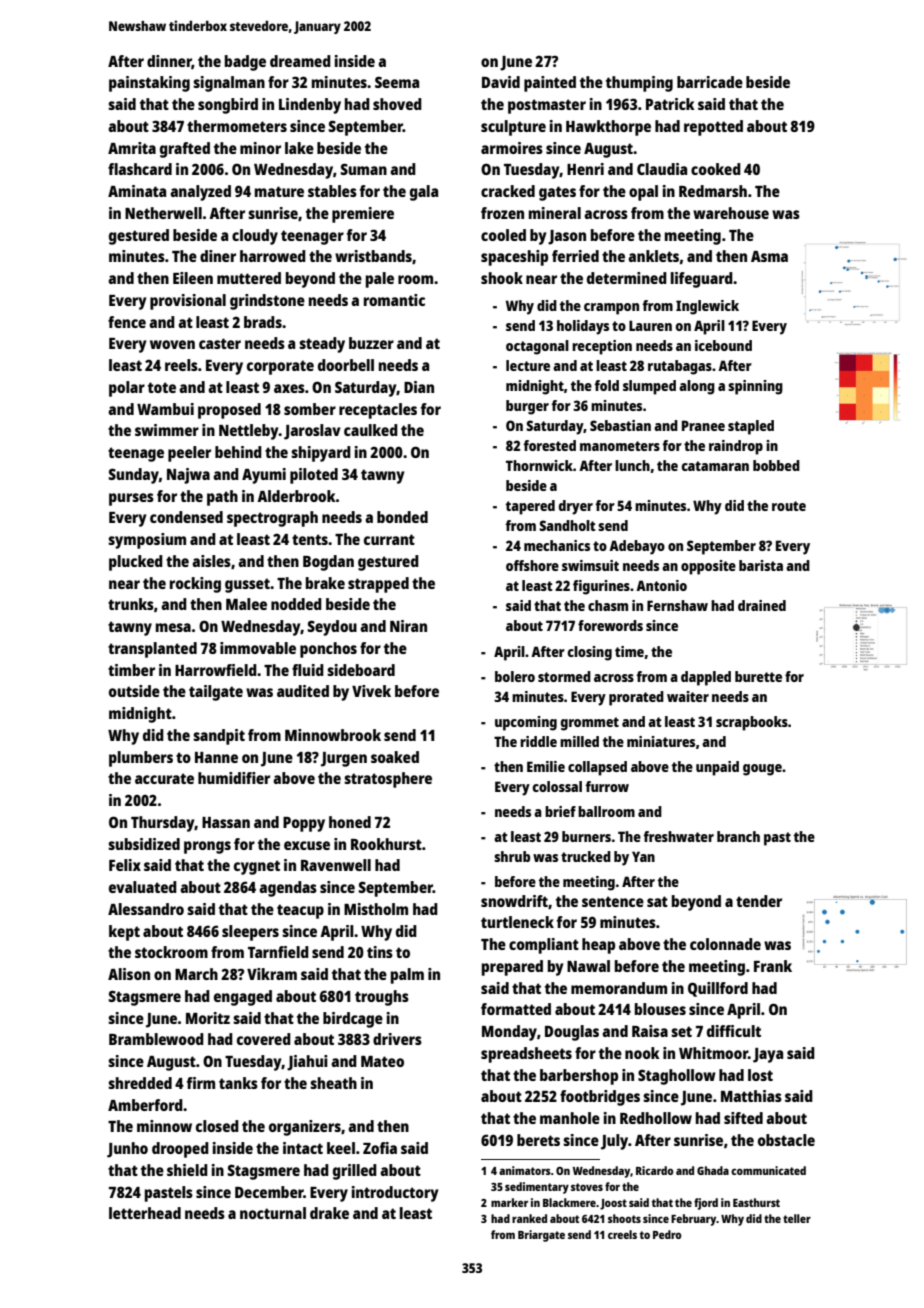 Image resolution: width=924 pixels, height=1308 pixels. Describe the element at coordinates (557, 786) in the screenshot. I see `colossal` at that location.
